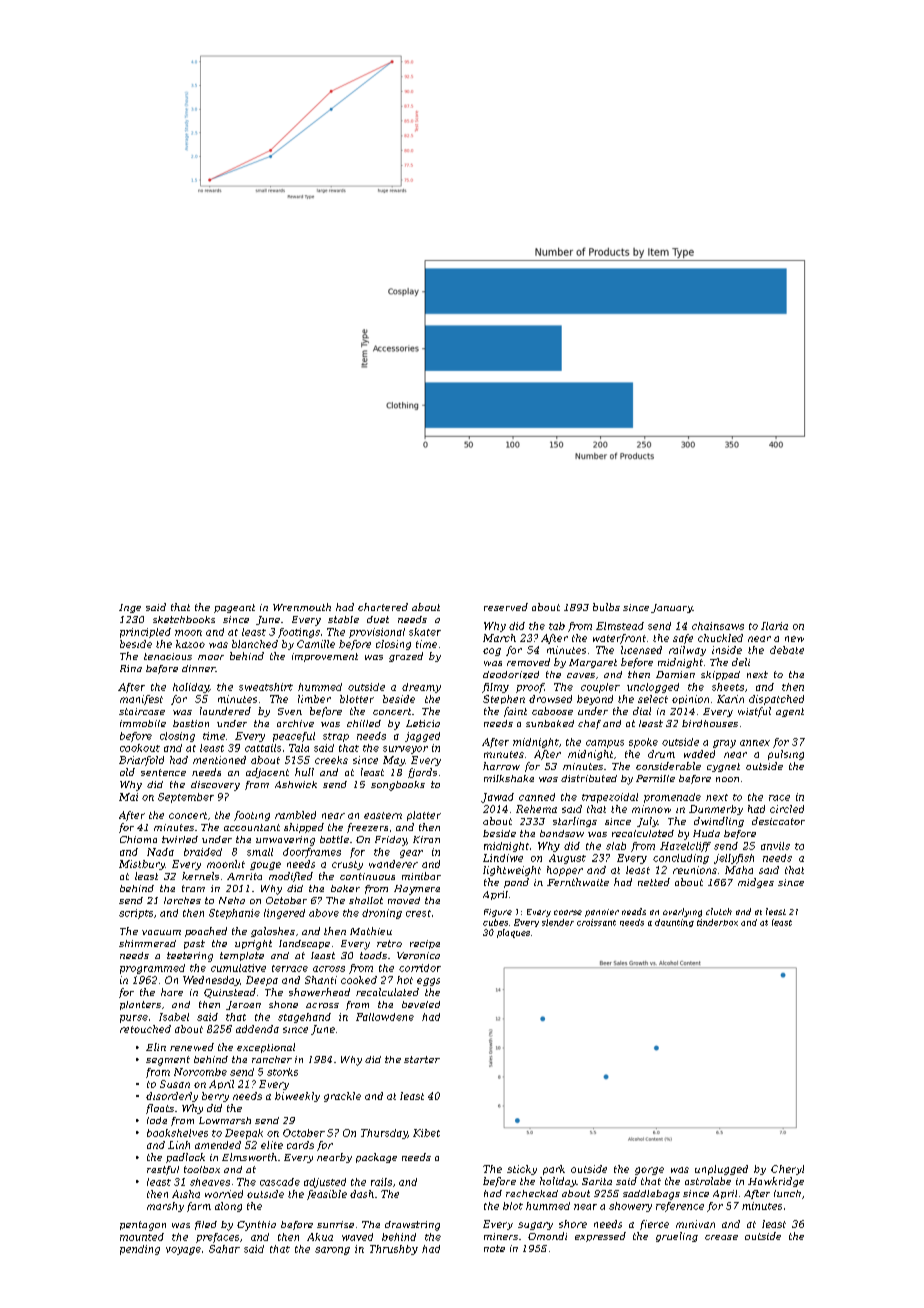 The image size is (924, 1308). Describe the element at coordinates (142, 1237) in the screenshot. I see `mounted` at that location.
